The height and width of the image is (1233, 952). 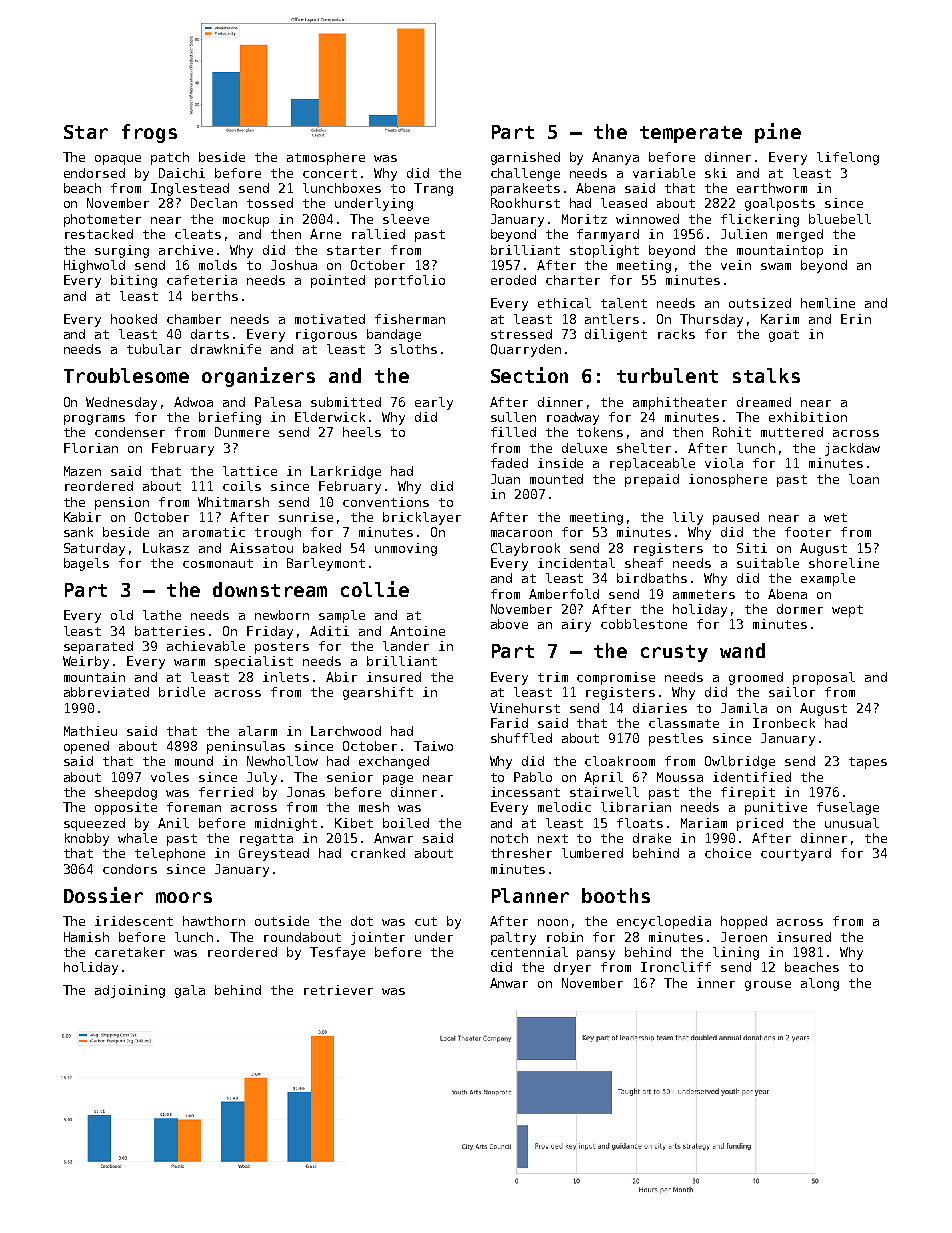 What do you see at coordinates (521, 738) in the image?
I see `shuffled` at bounding box center [521, 738].
